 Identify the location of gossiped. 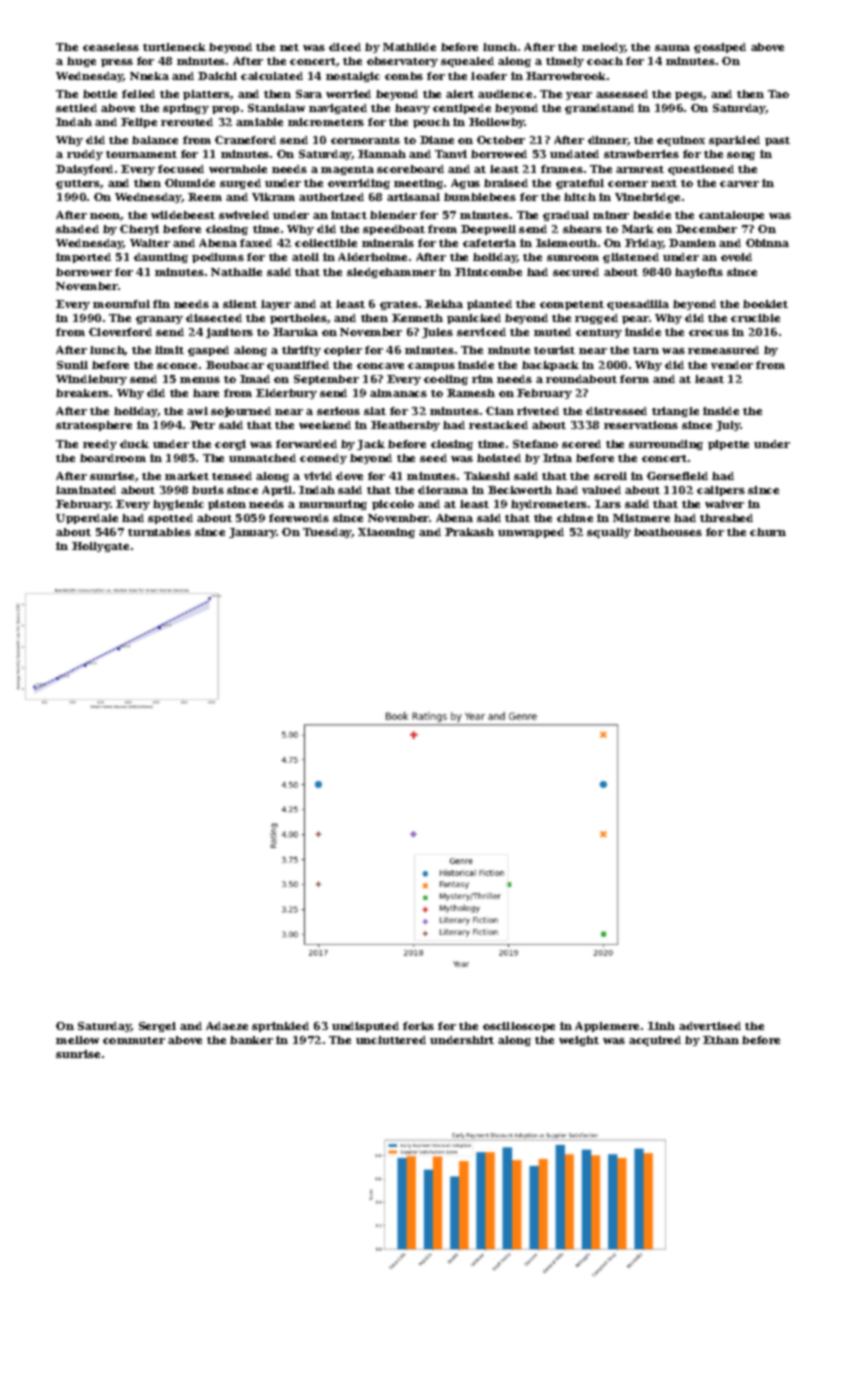
(720, 48).
